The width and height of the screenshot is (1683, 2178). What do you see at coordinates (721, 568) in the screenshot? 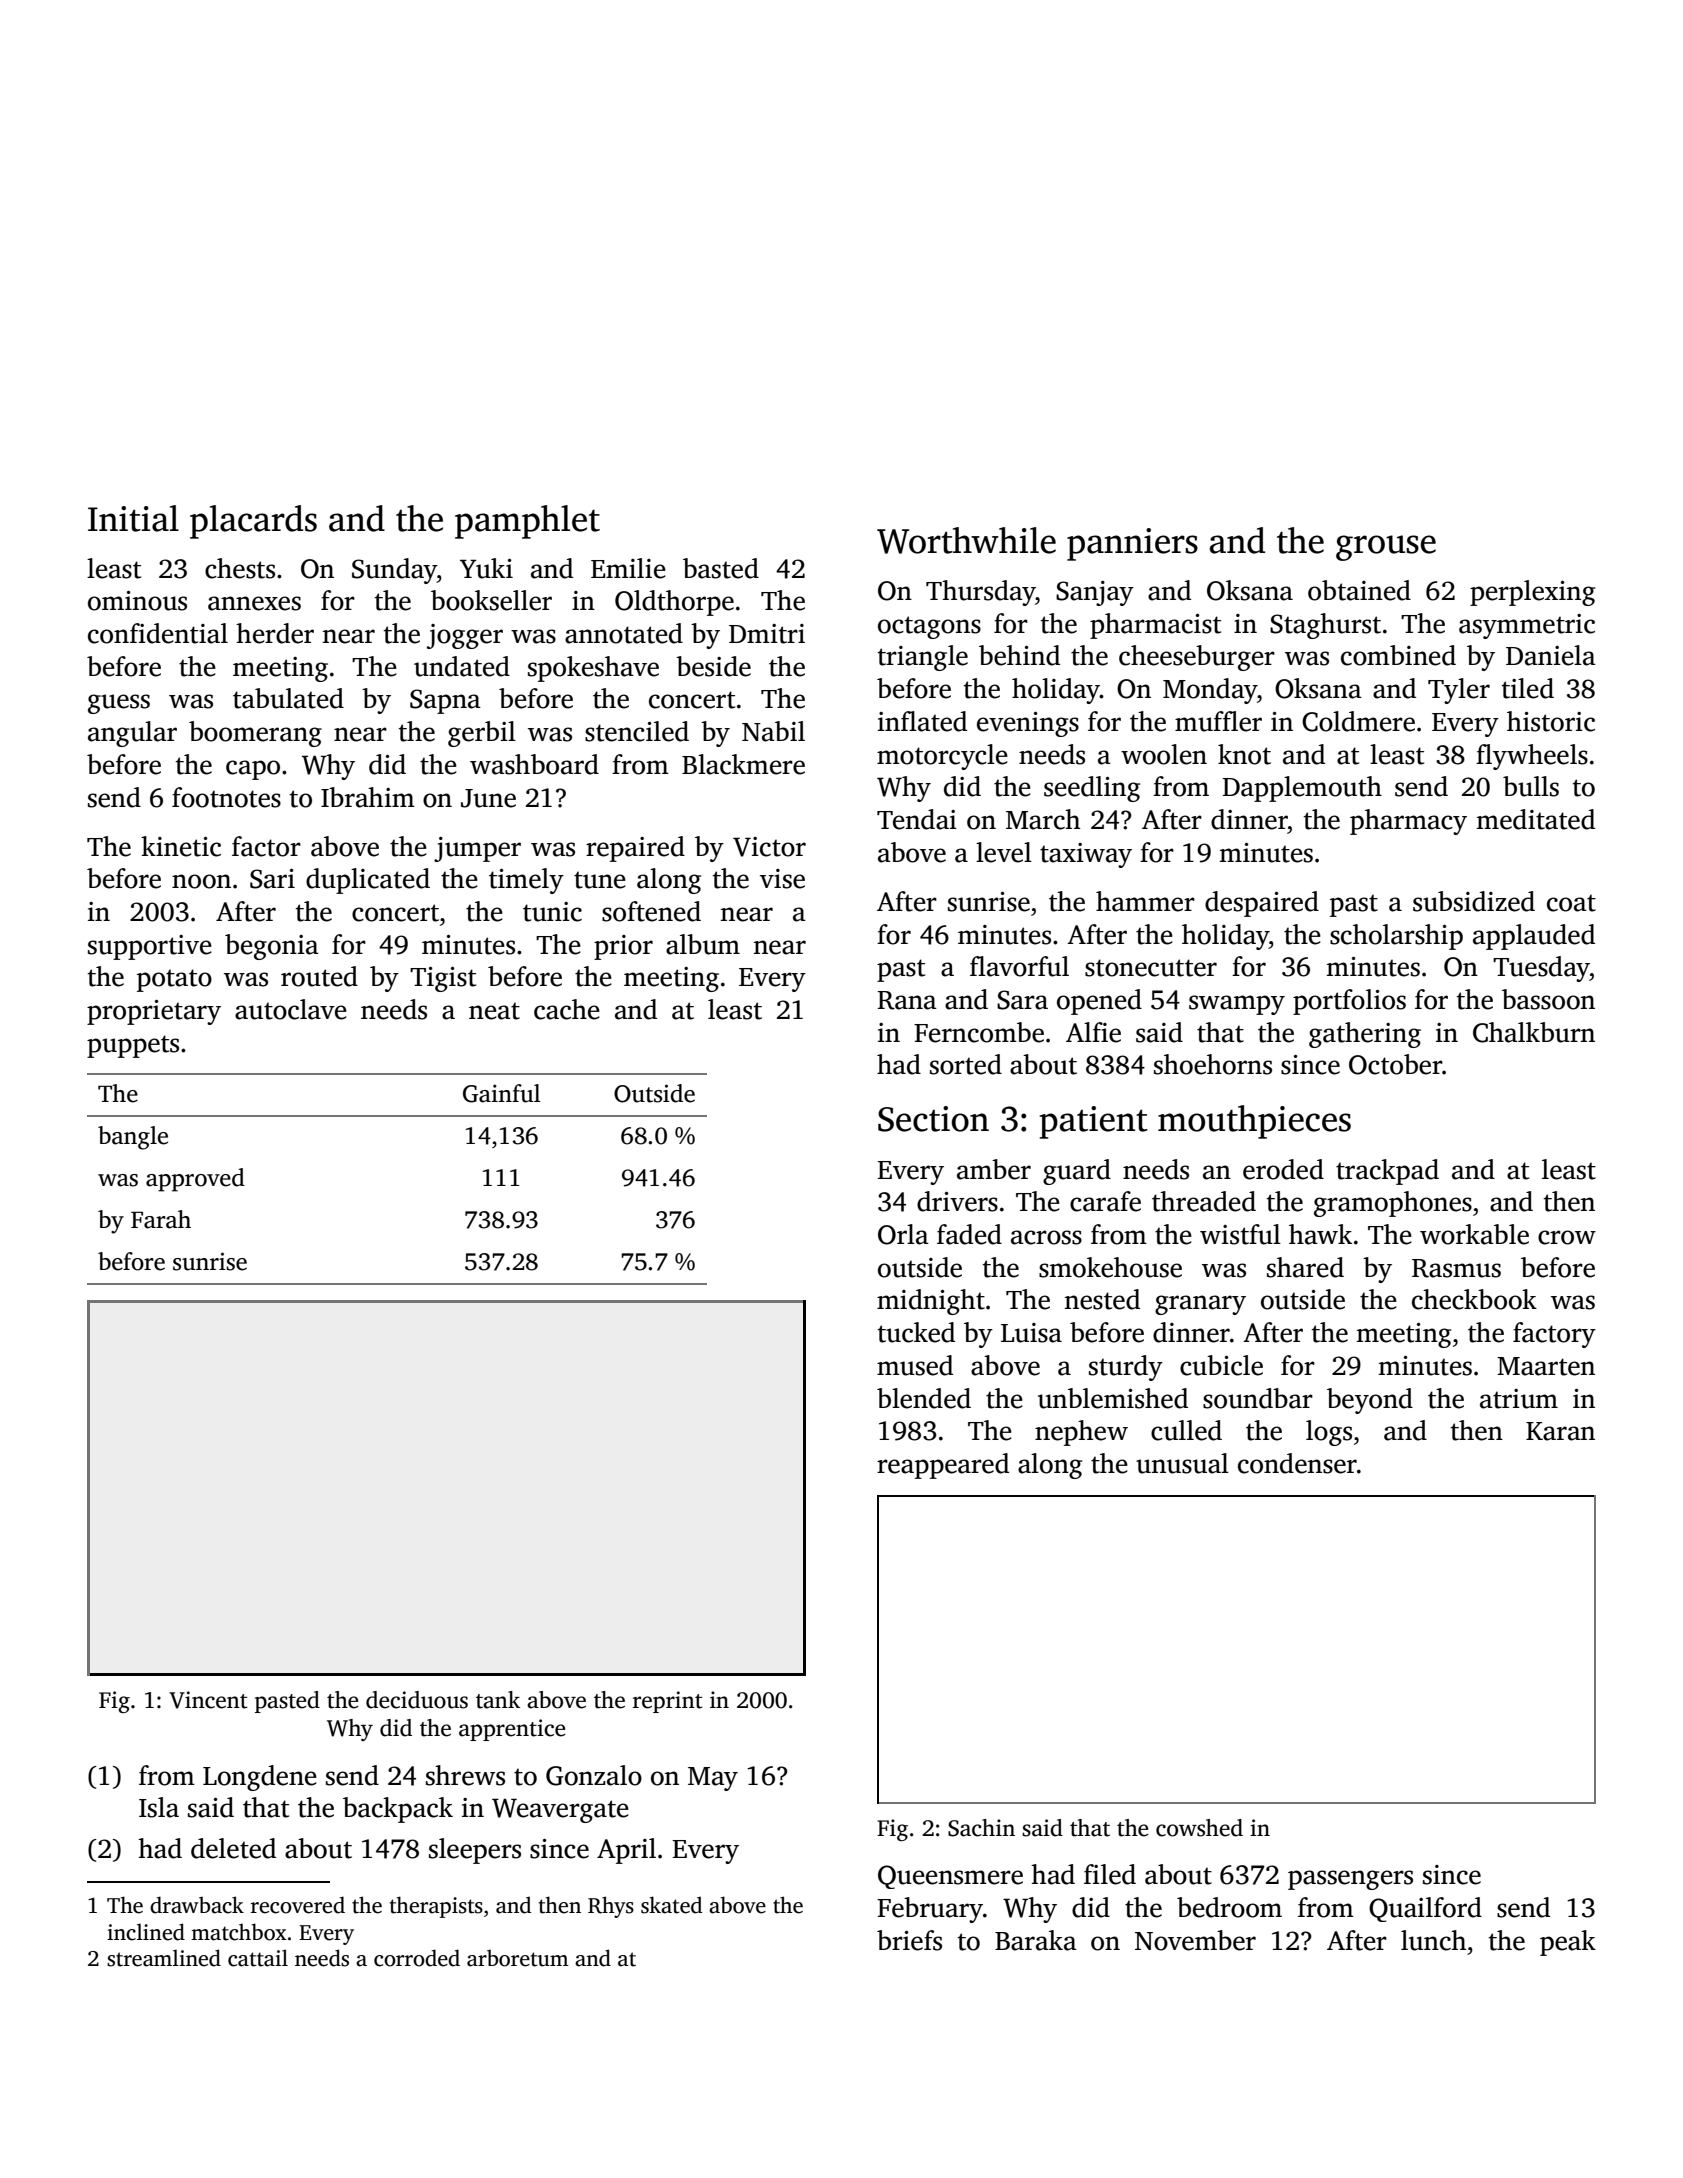
I see `basted` at bounding box center [721, 568].
